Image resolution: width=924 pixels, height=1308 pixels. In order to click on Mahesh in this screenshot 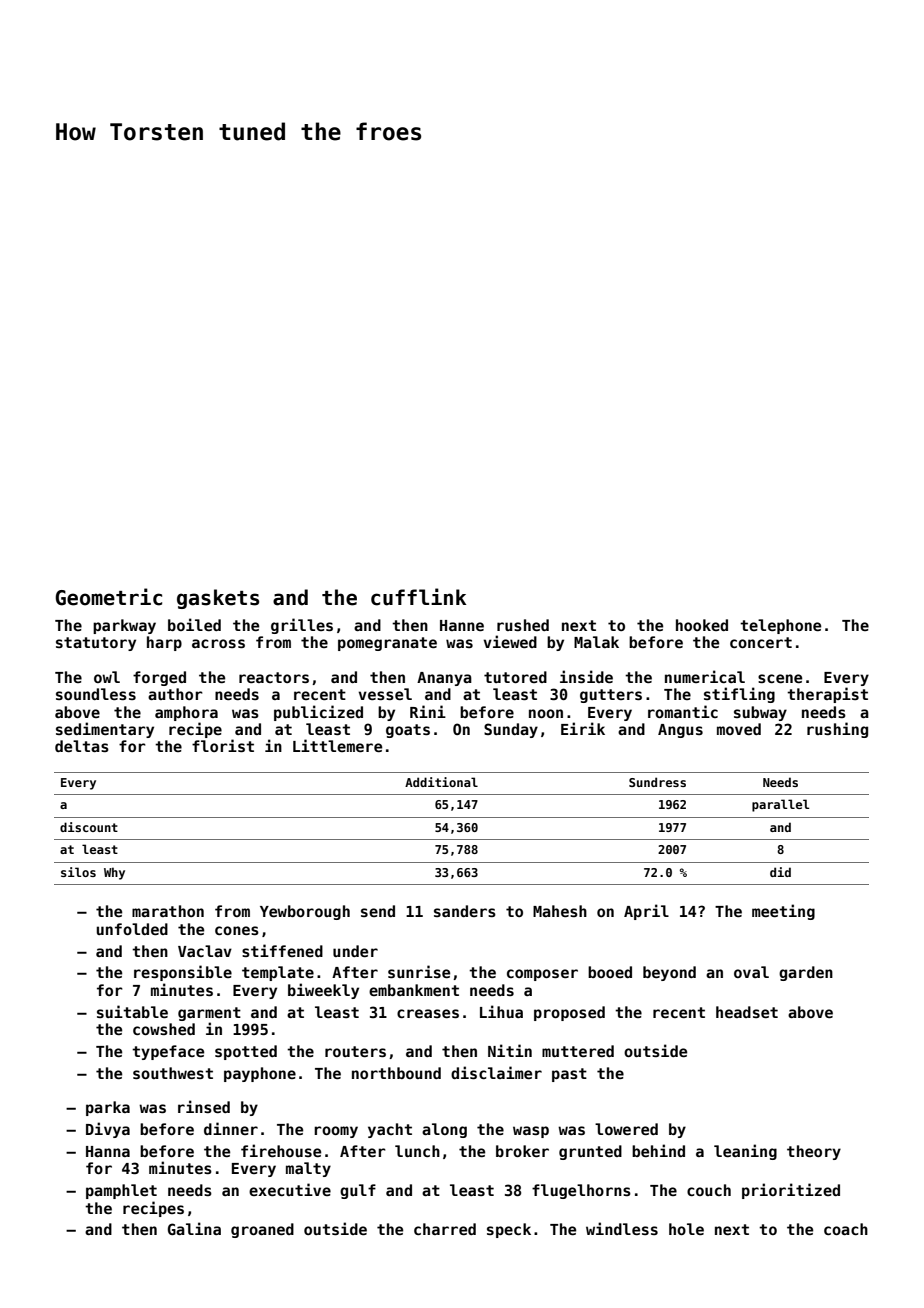, I will do `click(560, 911)`.
